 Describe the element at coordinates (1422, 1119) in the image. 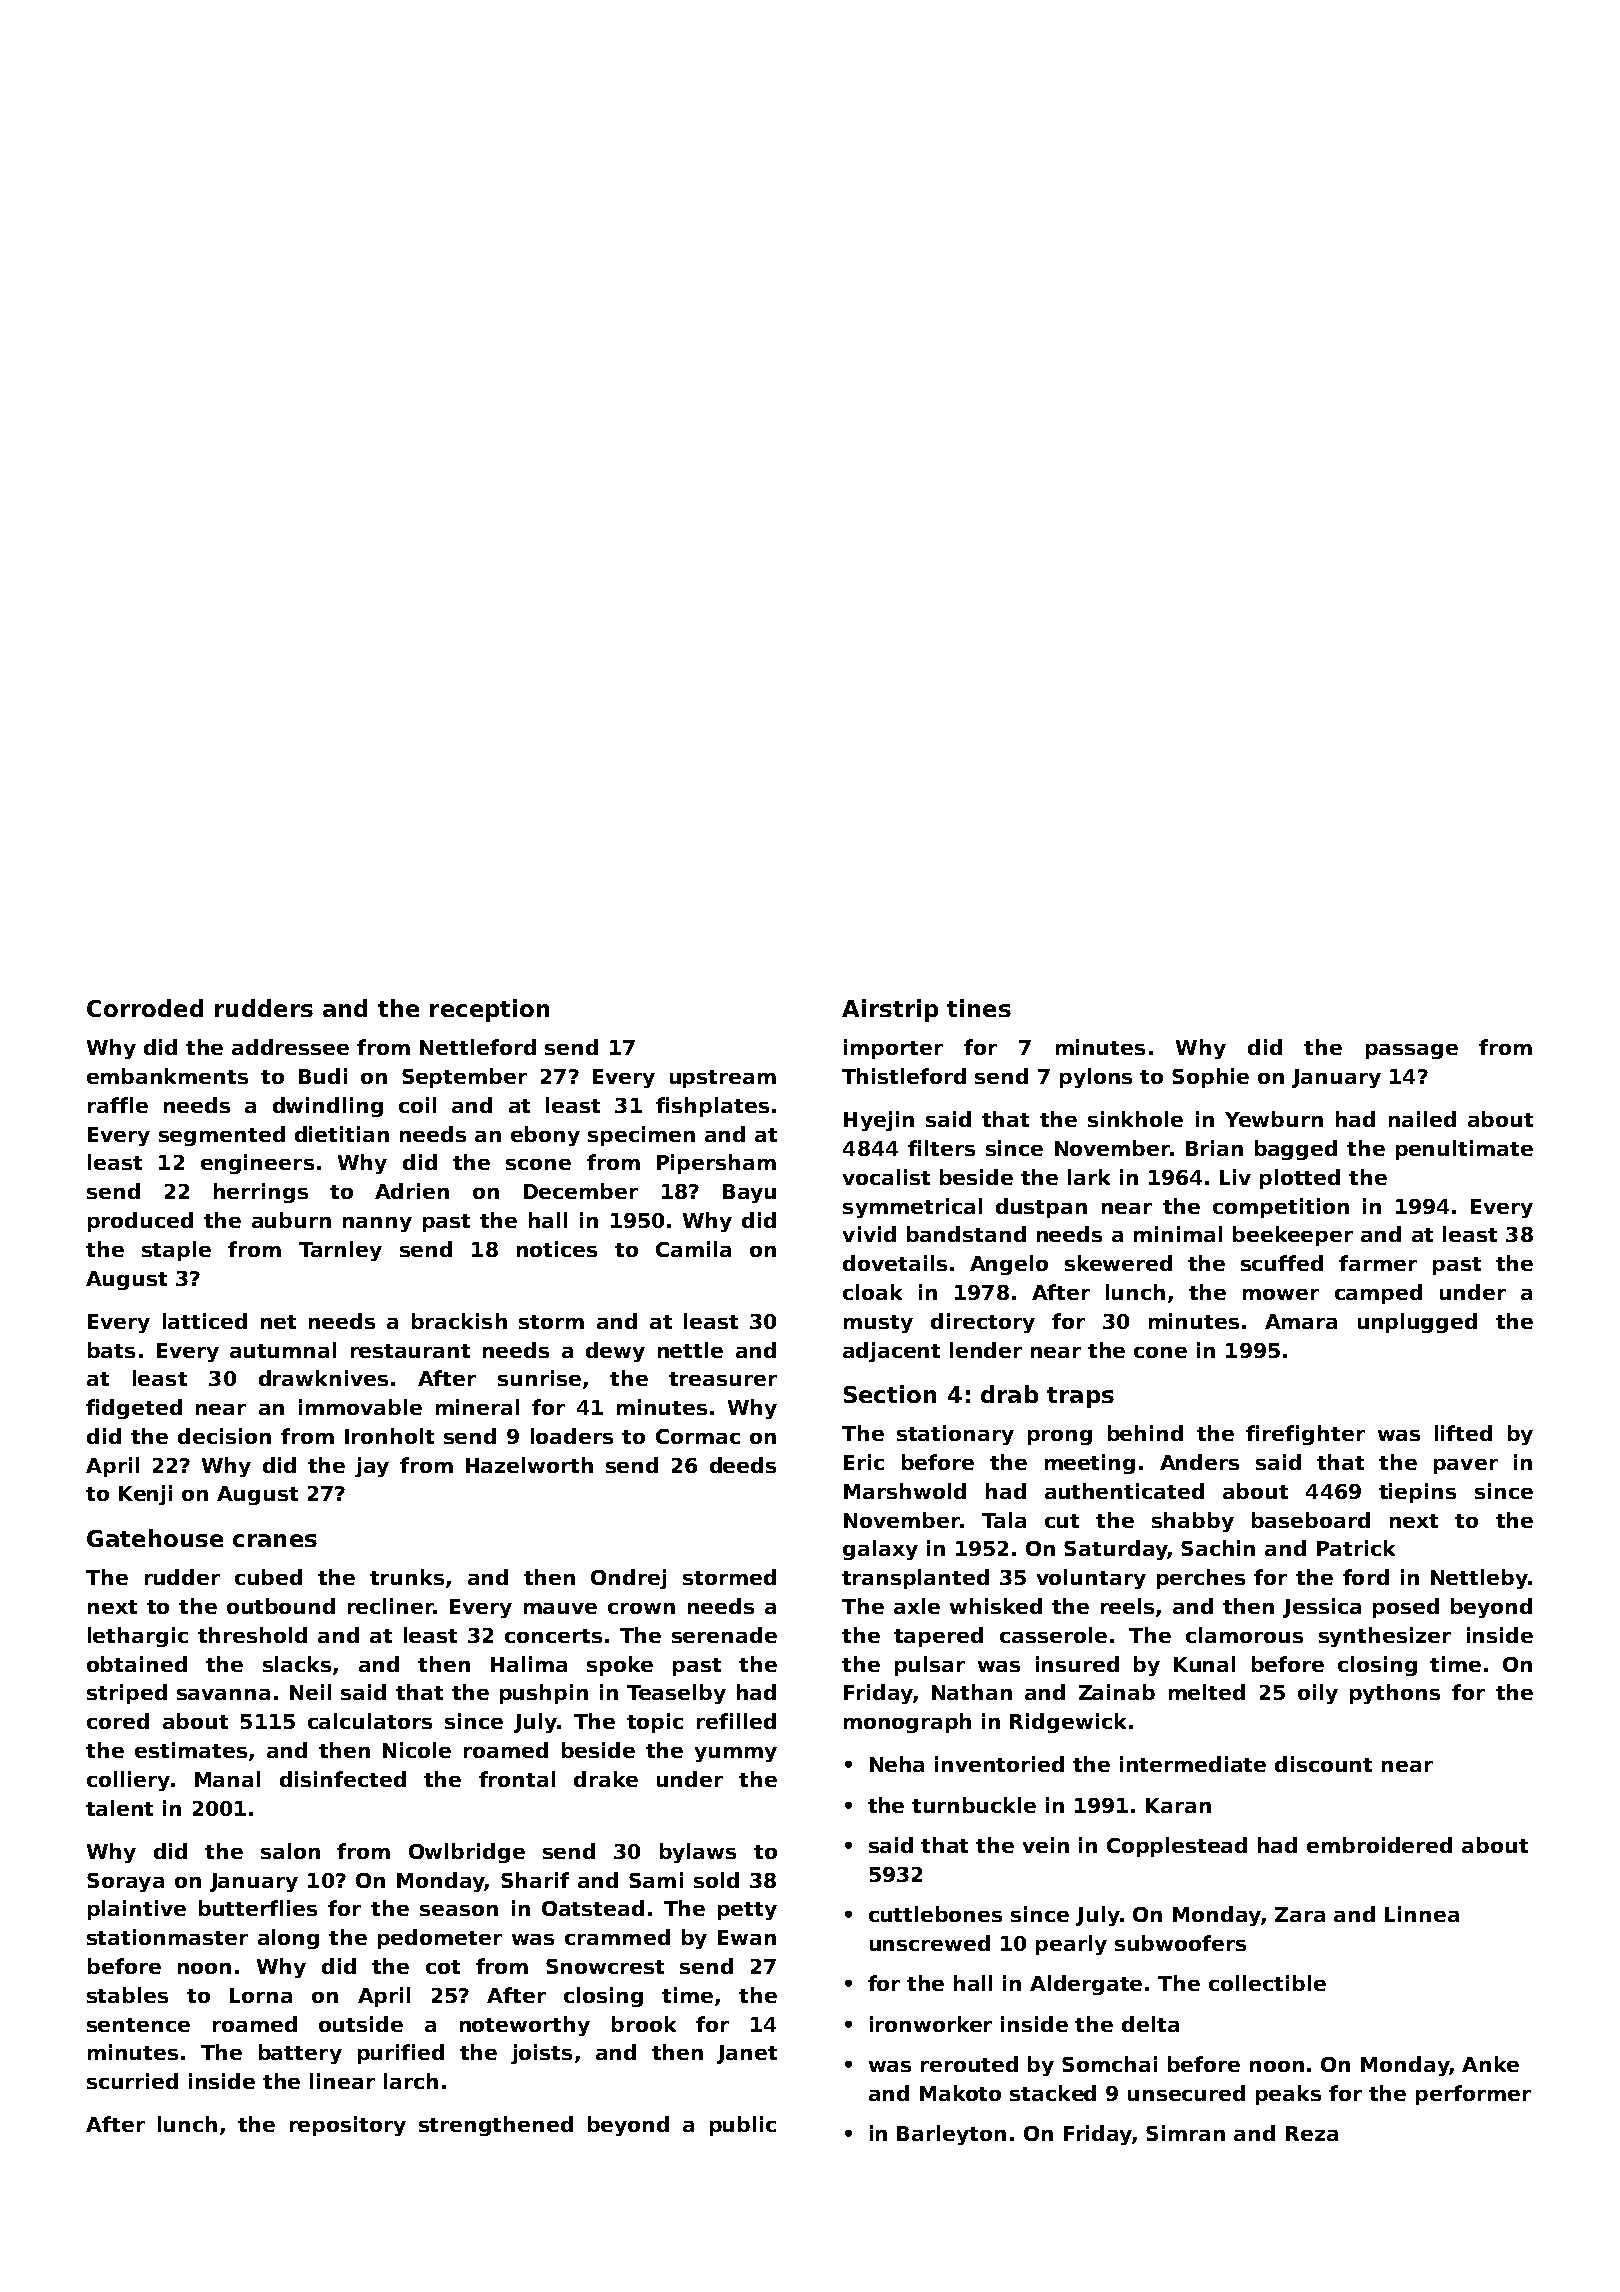

I see `nailed` at that location.
